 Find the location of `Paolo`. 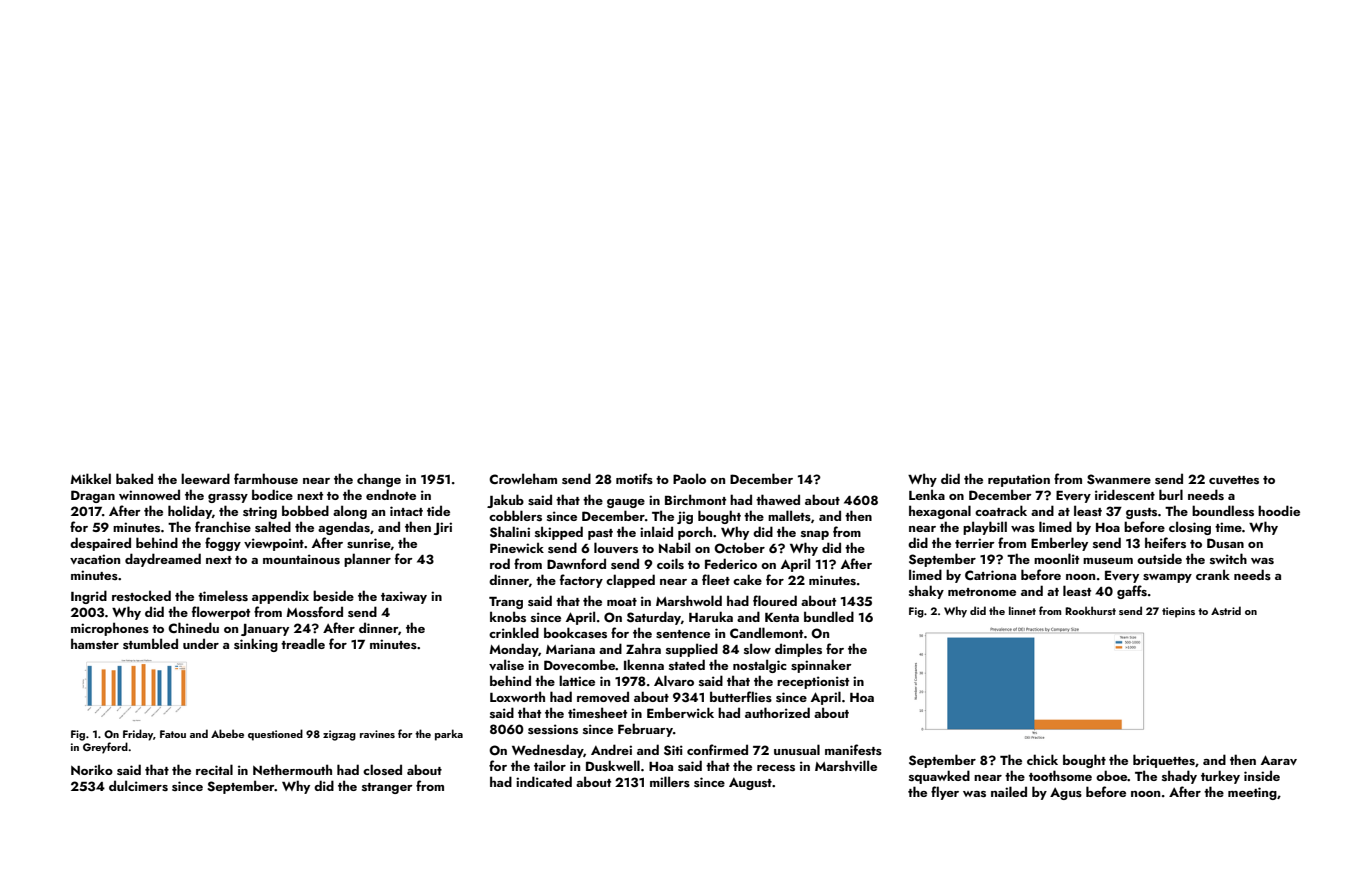

Paolo is located at coordinates (689, 478).
